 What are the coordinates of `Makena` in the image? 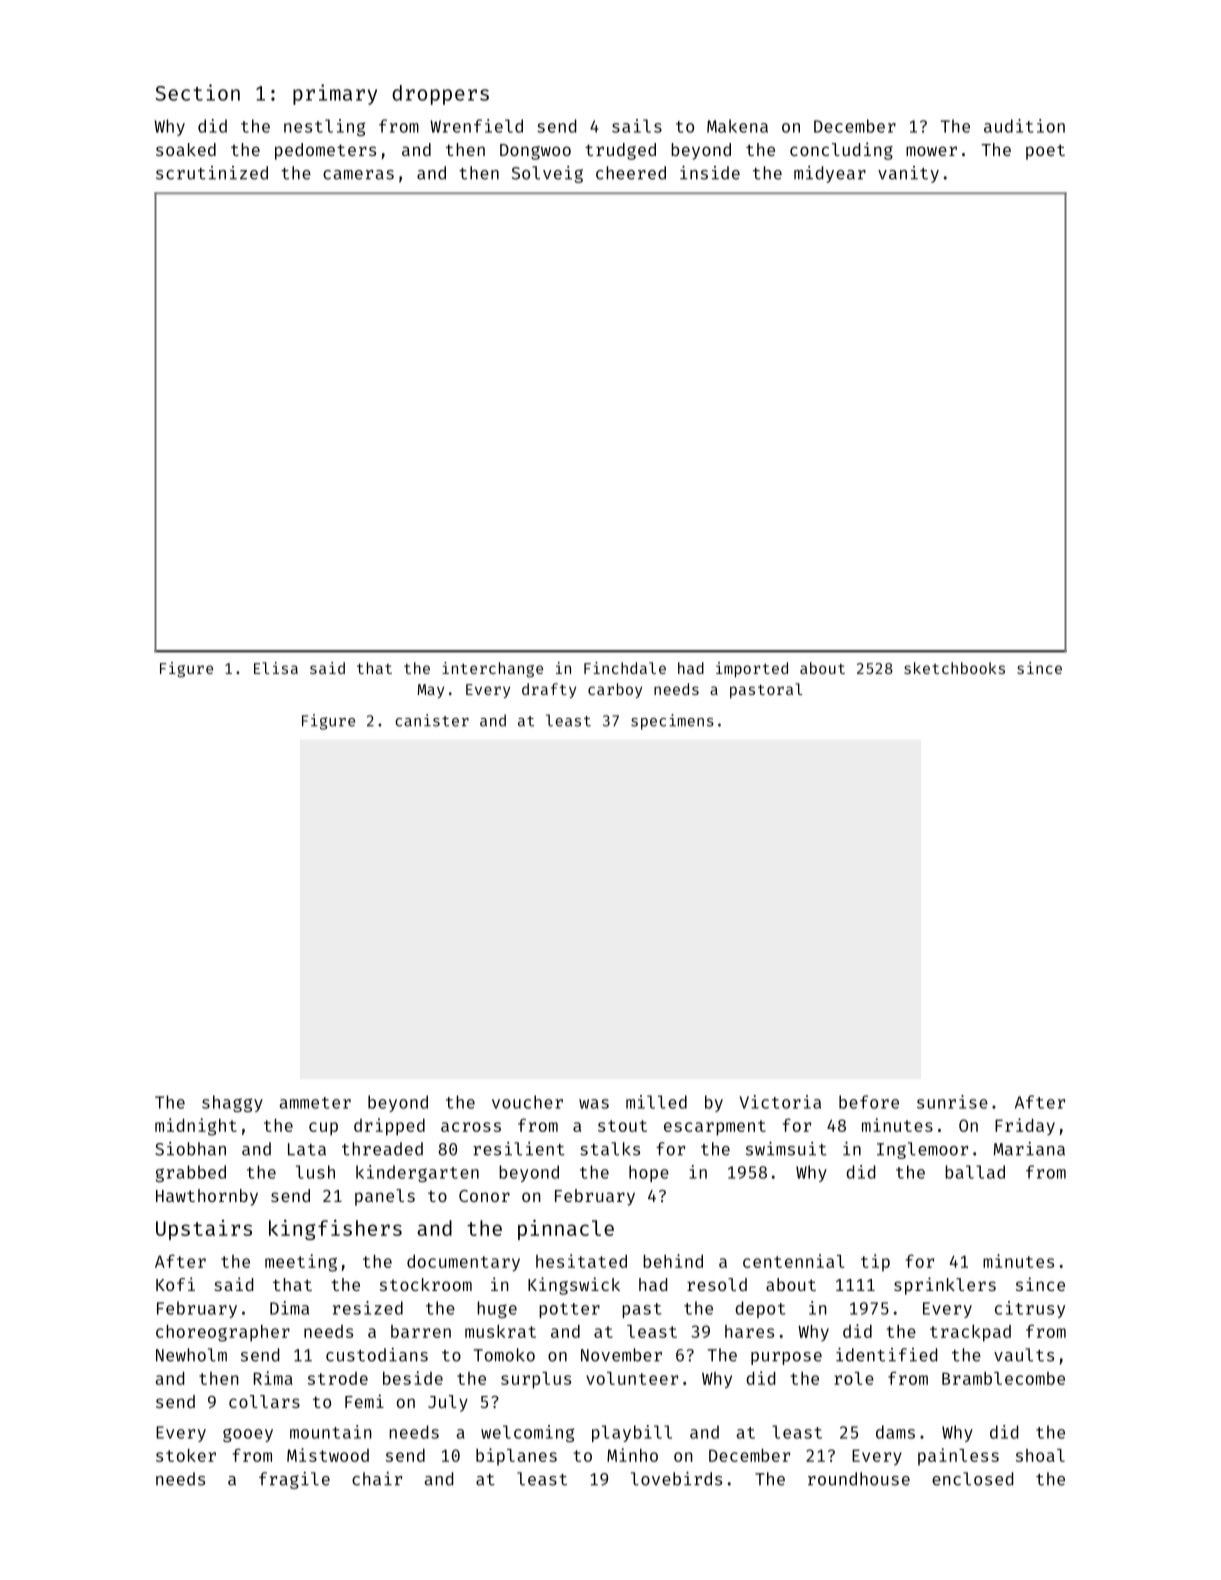 It's located at (737, 126).
